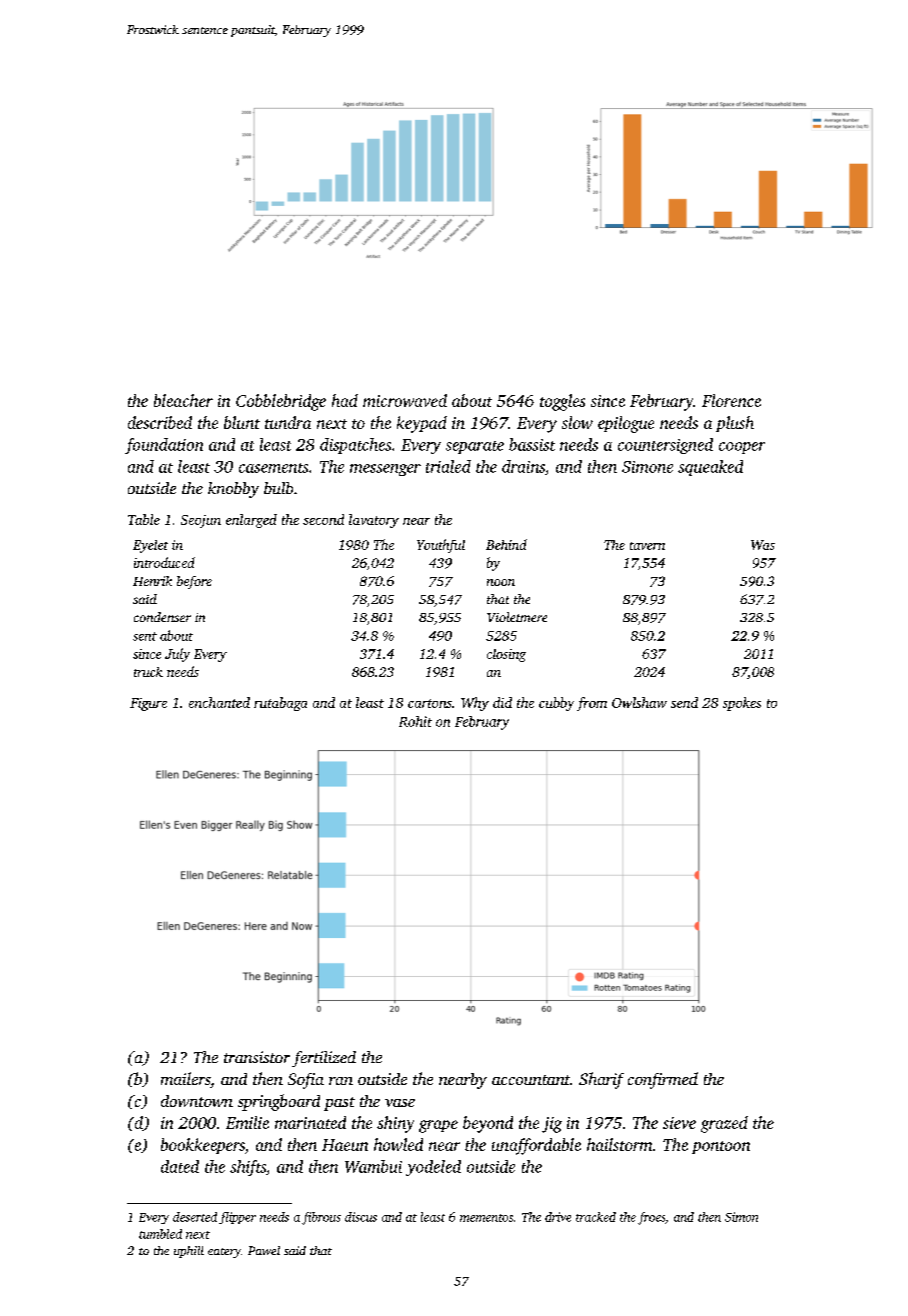 The height and width of the screenshot is (1316, 908). Describe the element at coordinates (663, 1080) in the screenshot. I see `confirmed` at that location.
